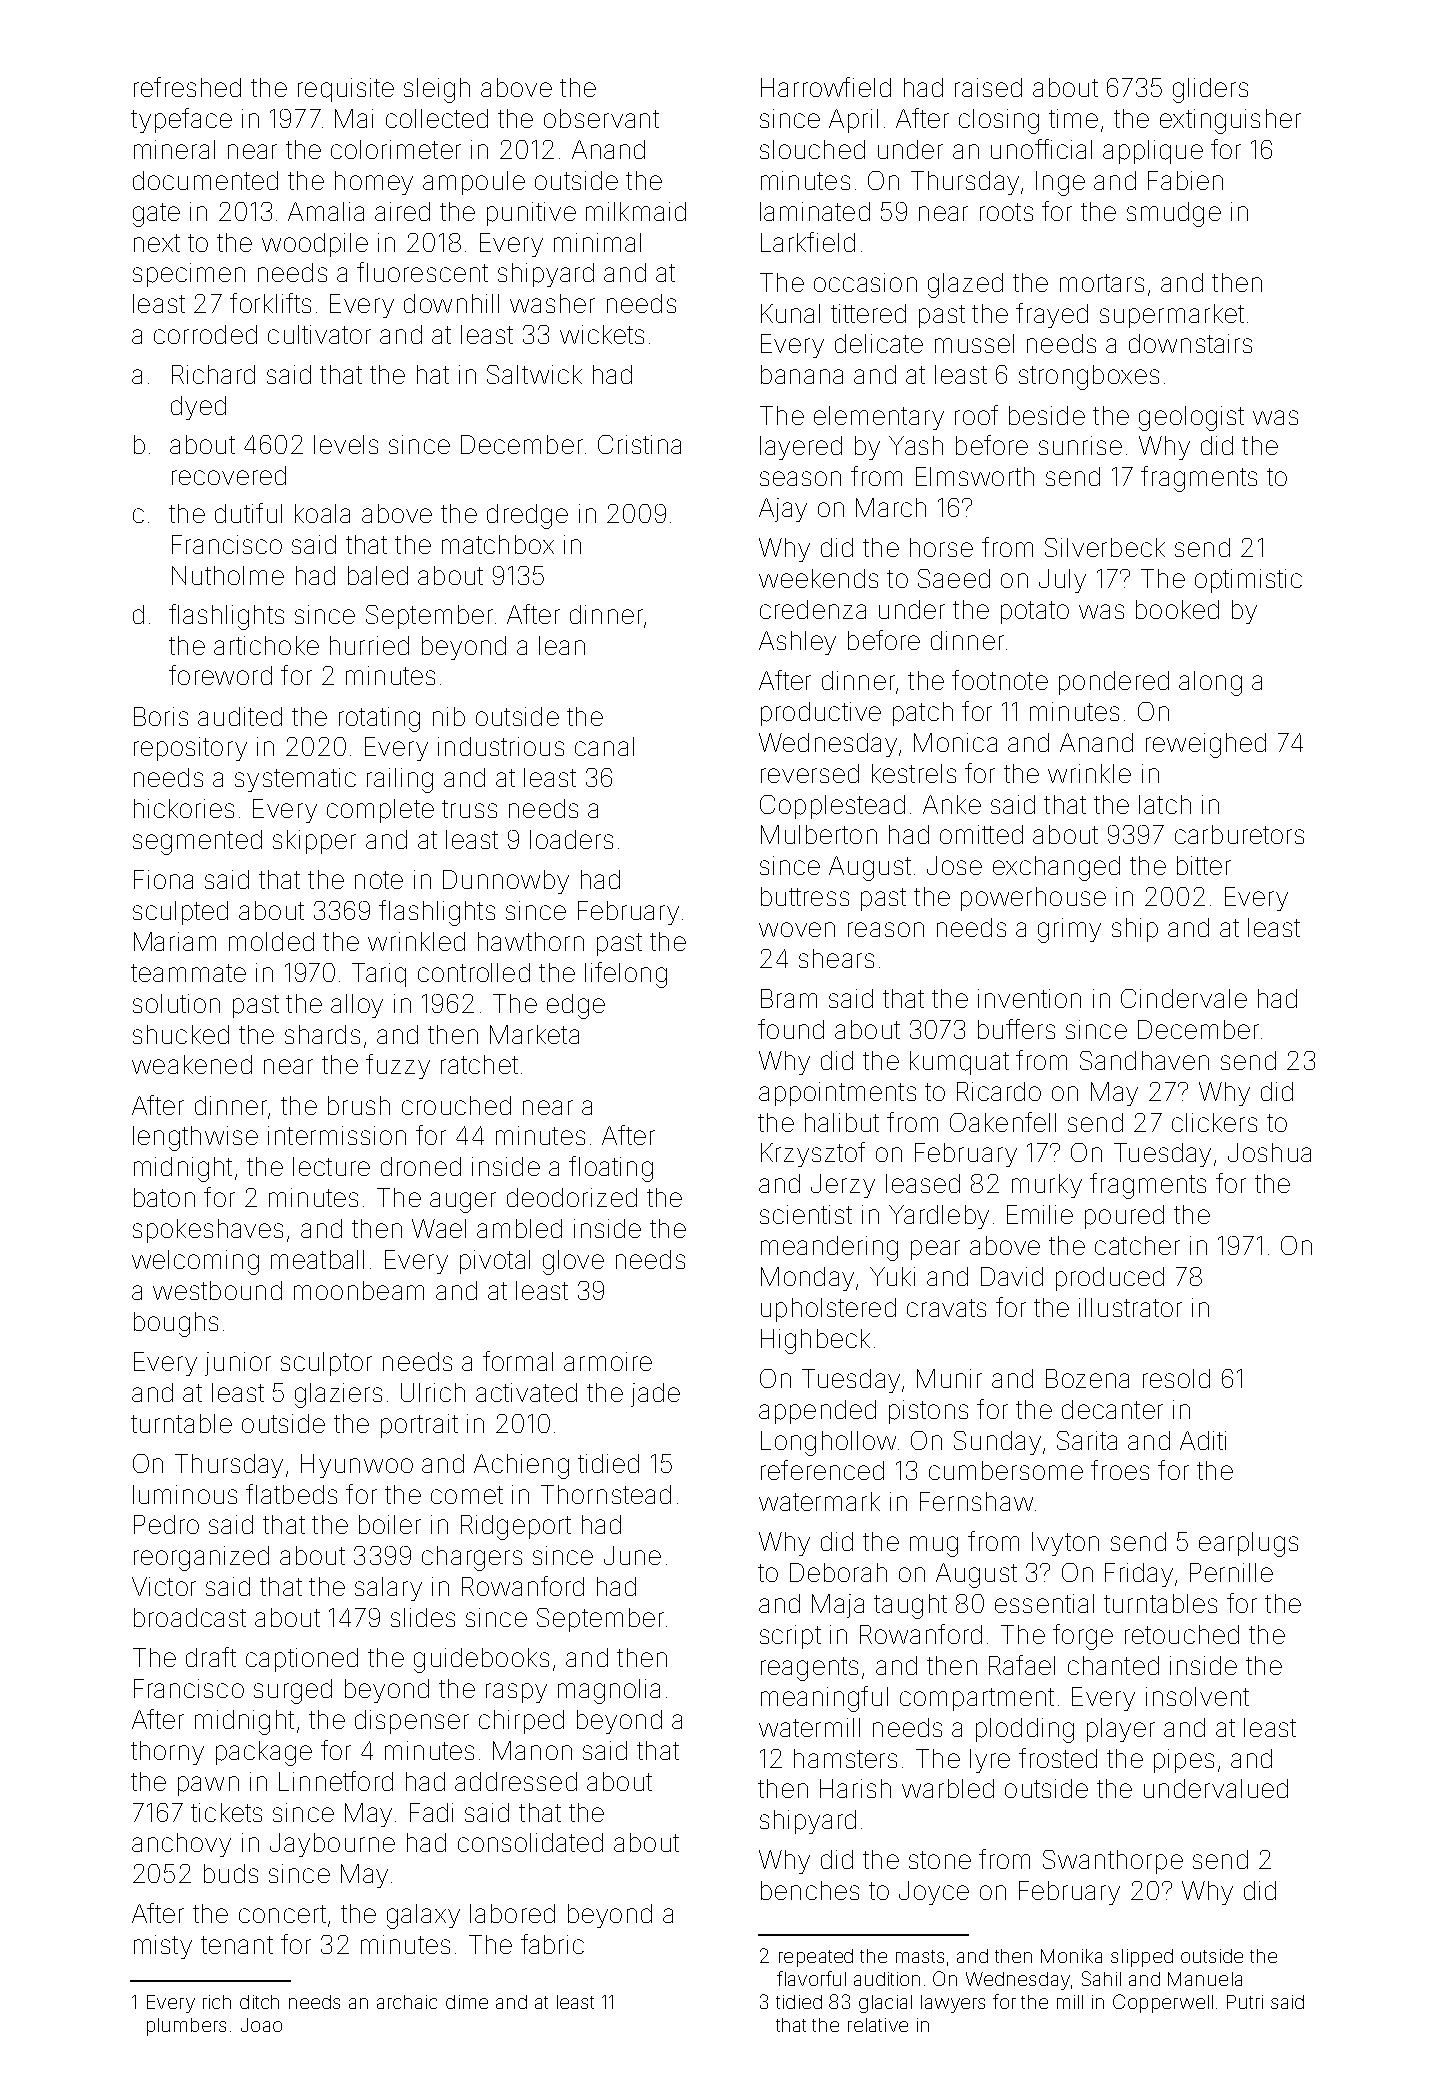 Image resolution: width=1450 pixels, height=2100 pixels. What do you see at coordinates (1191, 418) in the screenshot?
I see `geologist` at bounding box center [1191, 418].
